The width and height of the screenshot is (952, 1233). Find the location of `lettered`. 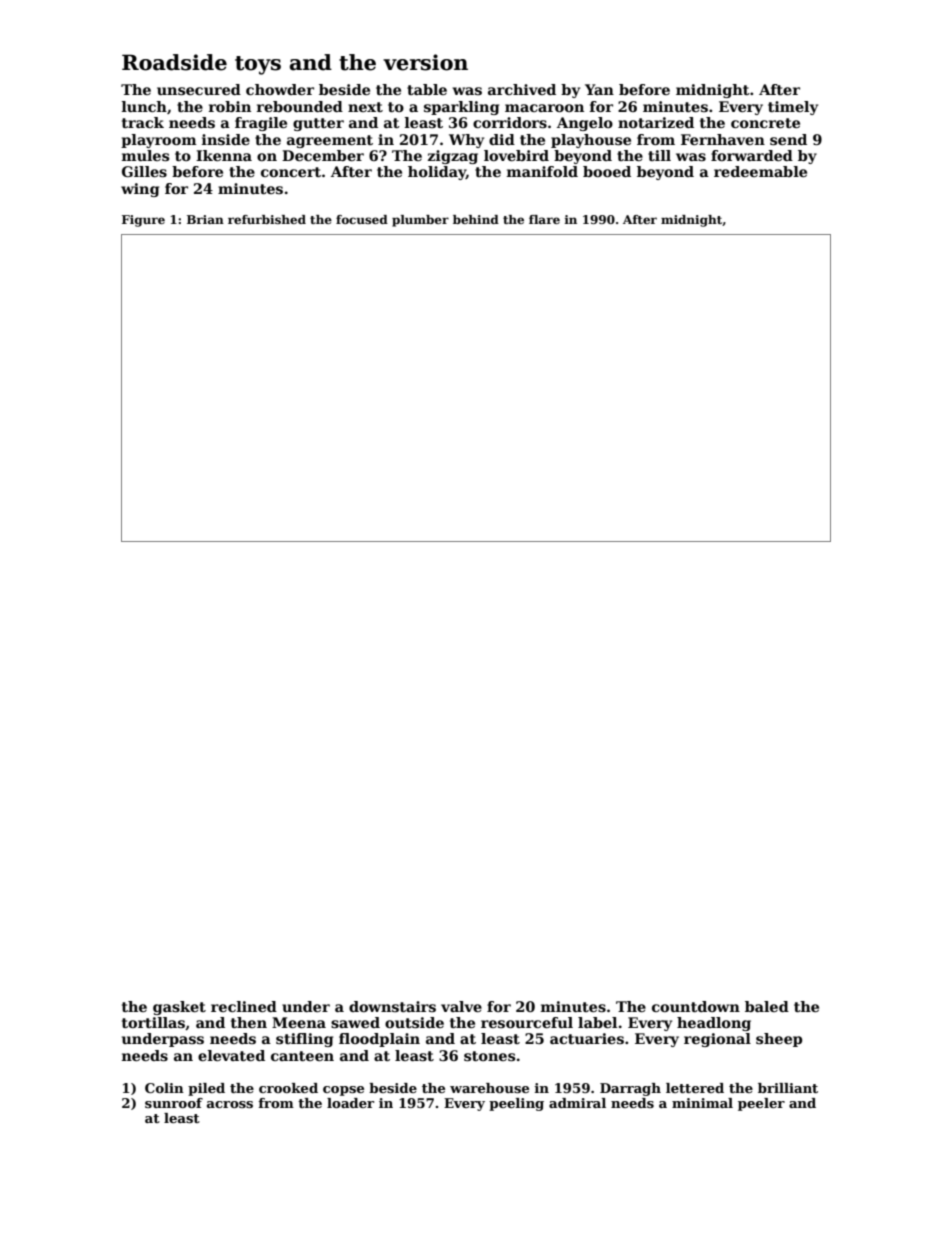

lettered is located at coordinates (695, 1088).
